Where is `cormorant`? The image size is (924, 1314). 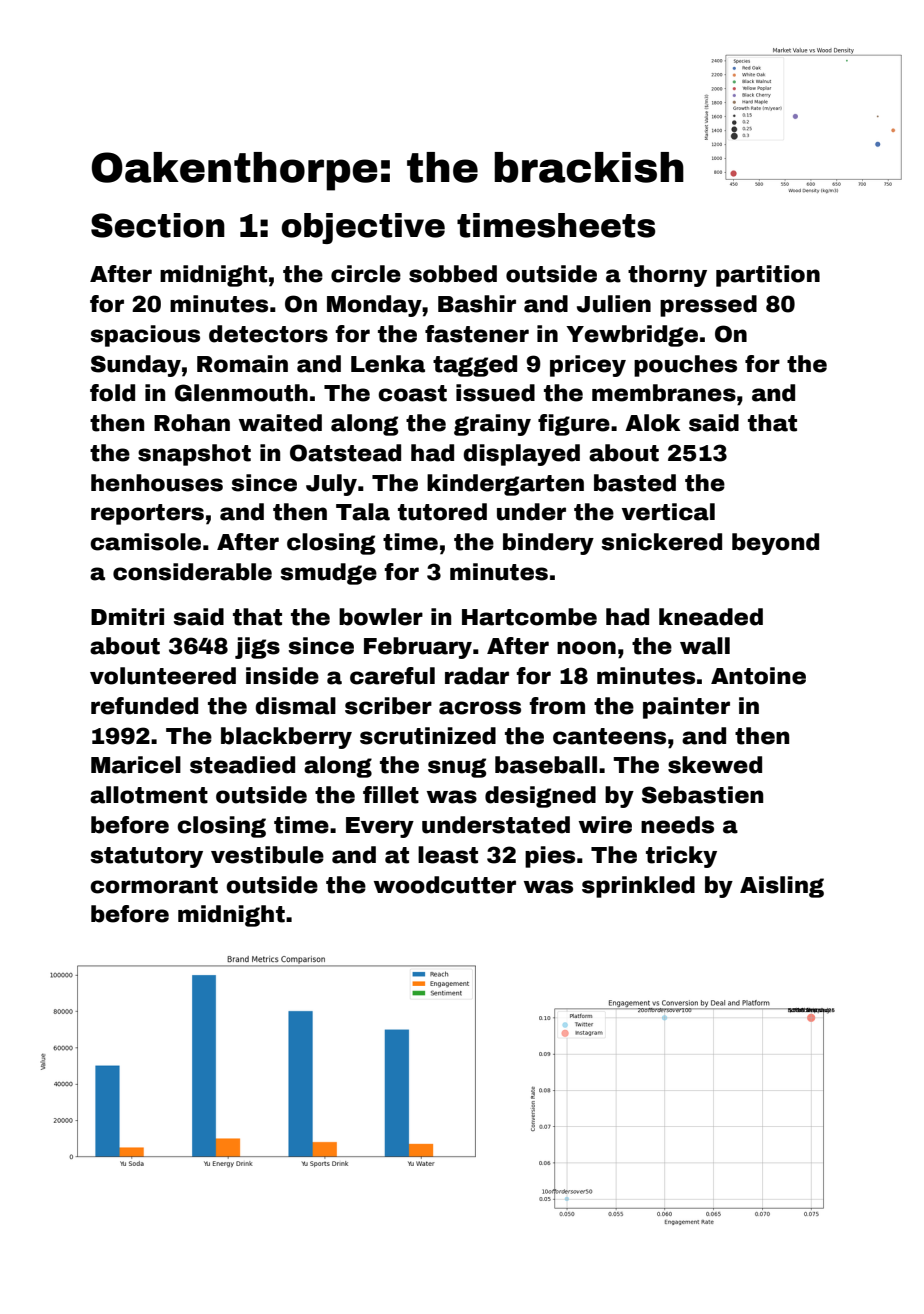 cormorant is located at coordinates (154, 885).
